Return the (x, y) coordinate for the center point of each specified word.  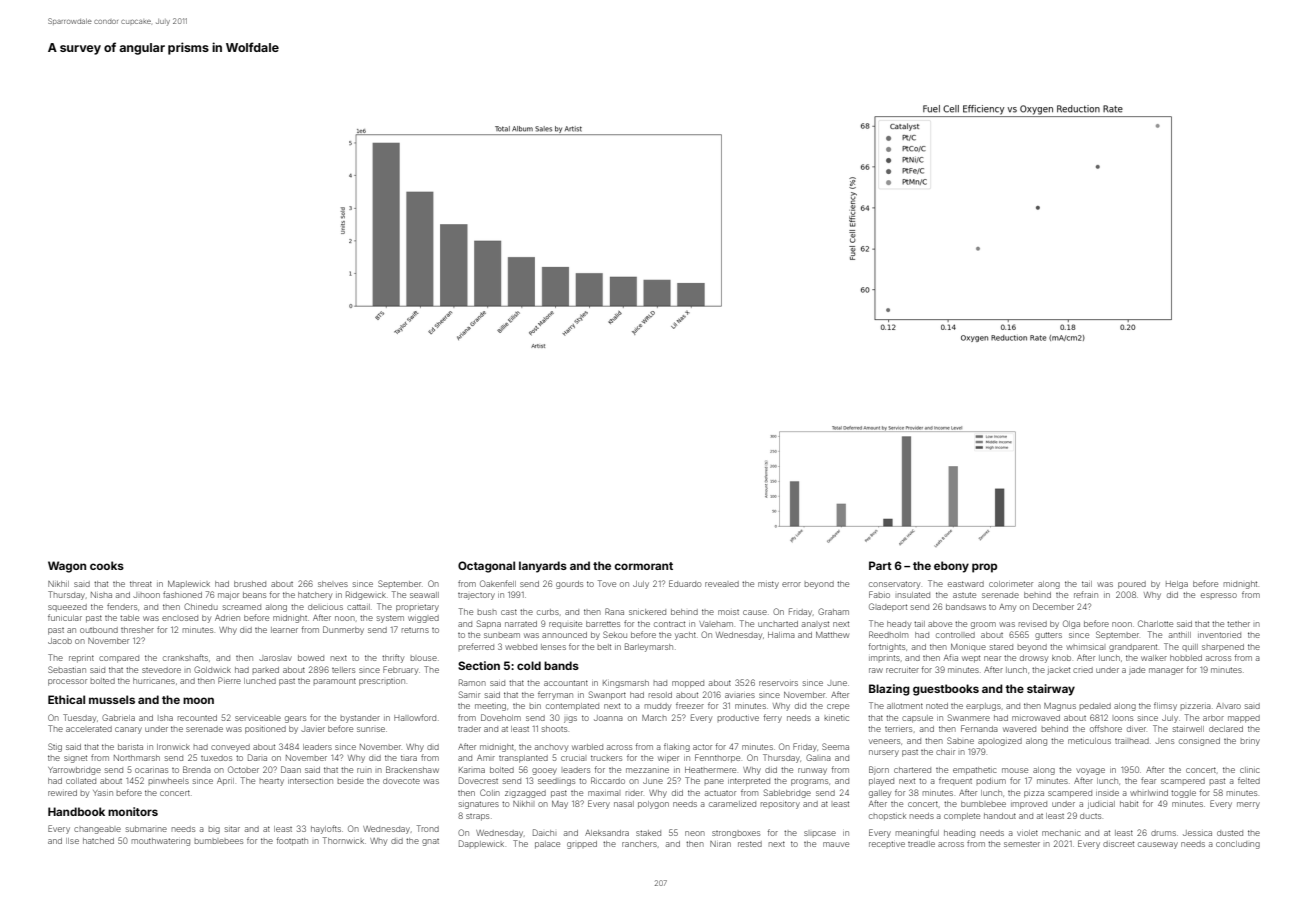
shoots (554, 729)
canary (128, 730)
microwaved (1036, 718)
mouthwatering (161, 842)
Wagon (67, 567)
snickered (647, 612)
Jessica (1197, 833)
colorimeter (1011, 584)
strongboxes (736, 834)
